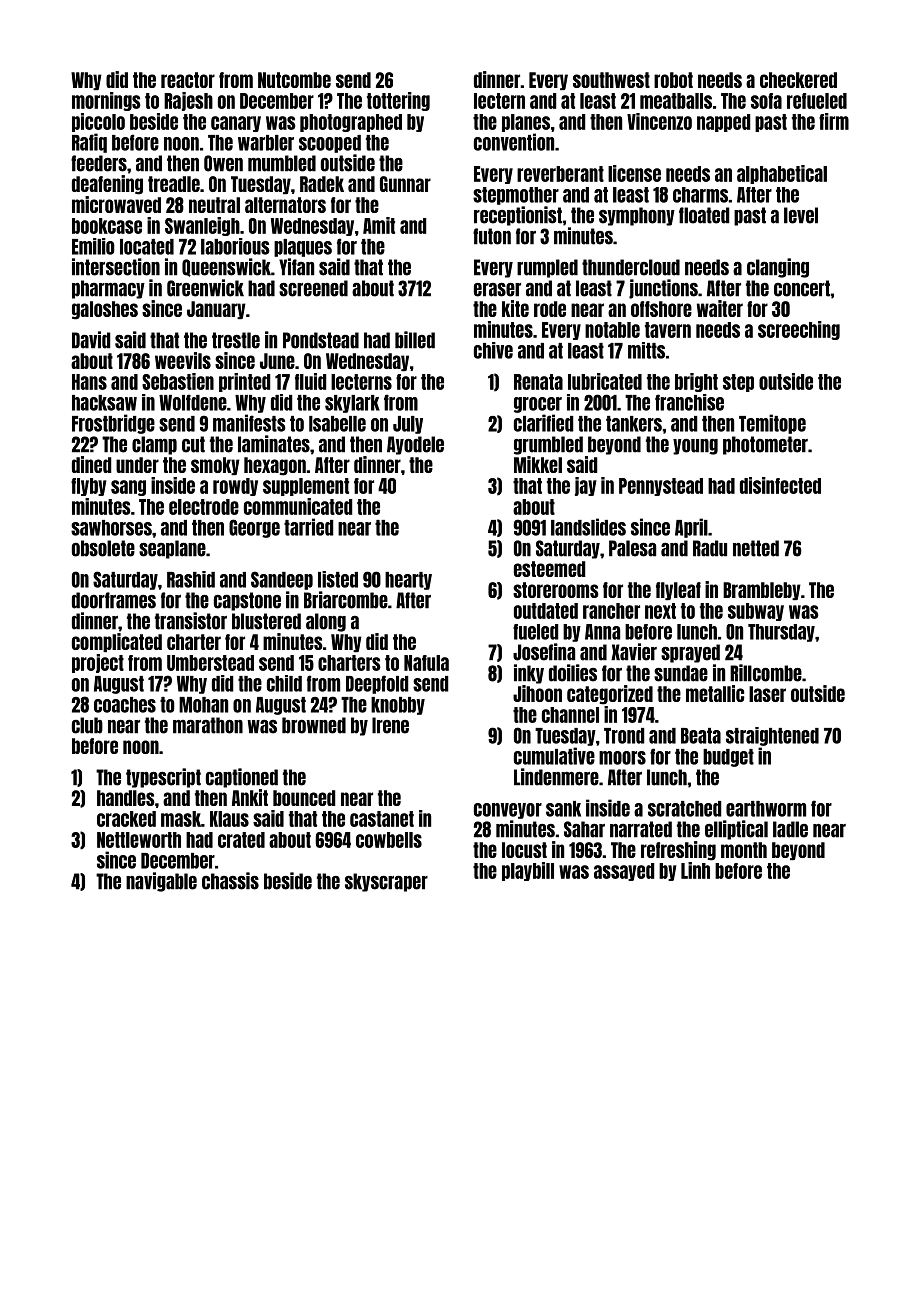  Describe the element at coordinates (230, 881) in the document. I see `chassis` at that location.
